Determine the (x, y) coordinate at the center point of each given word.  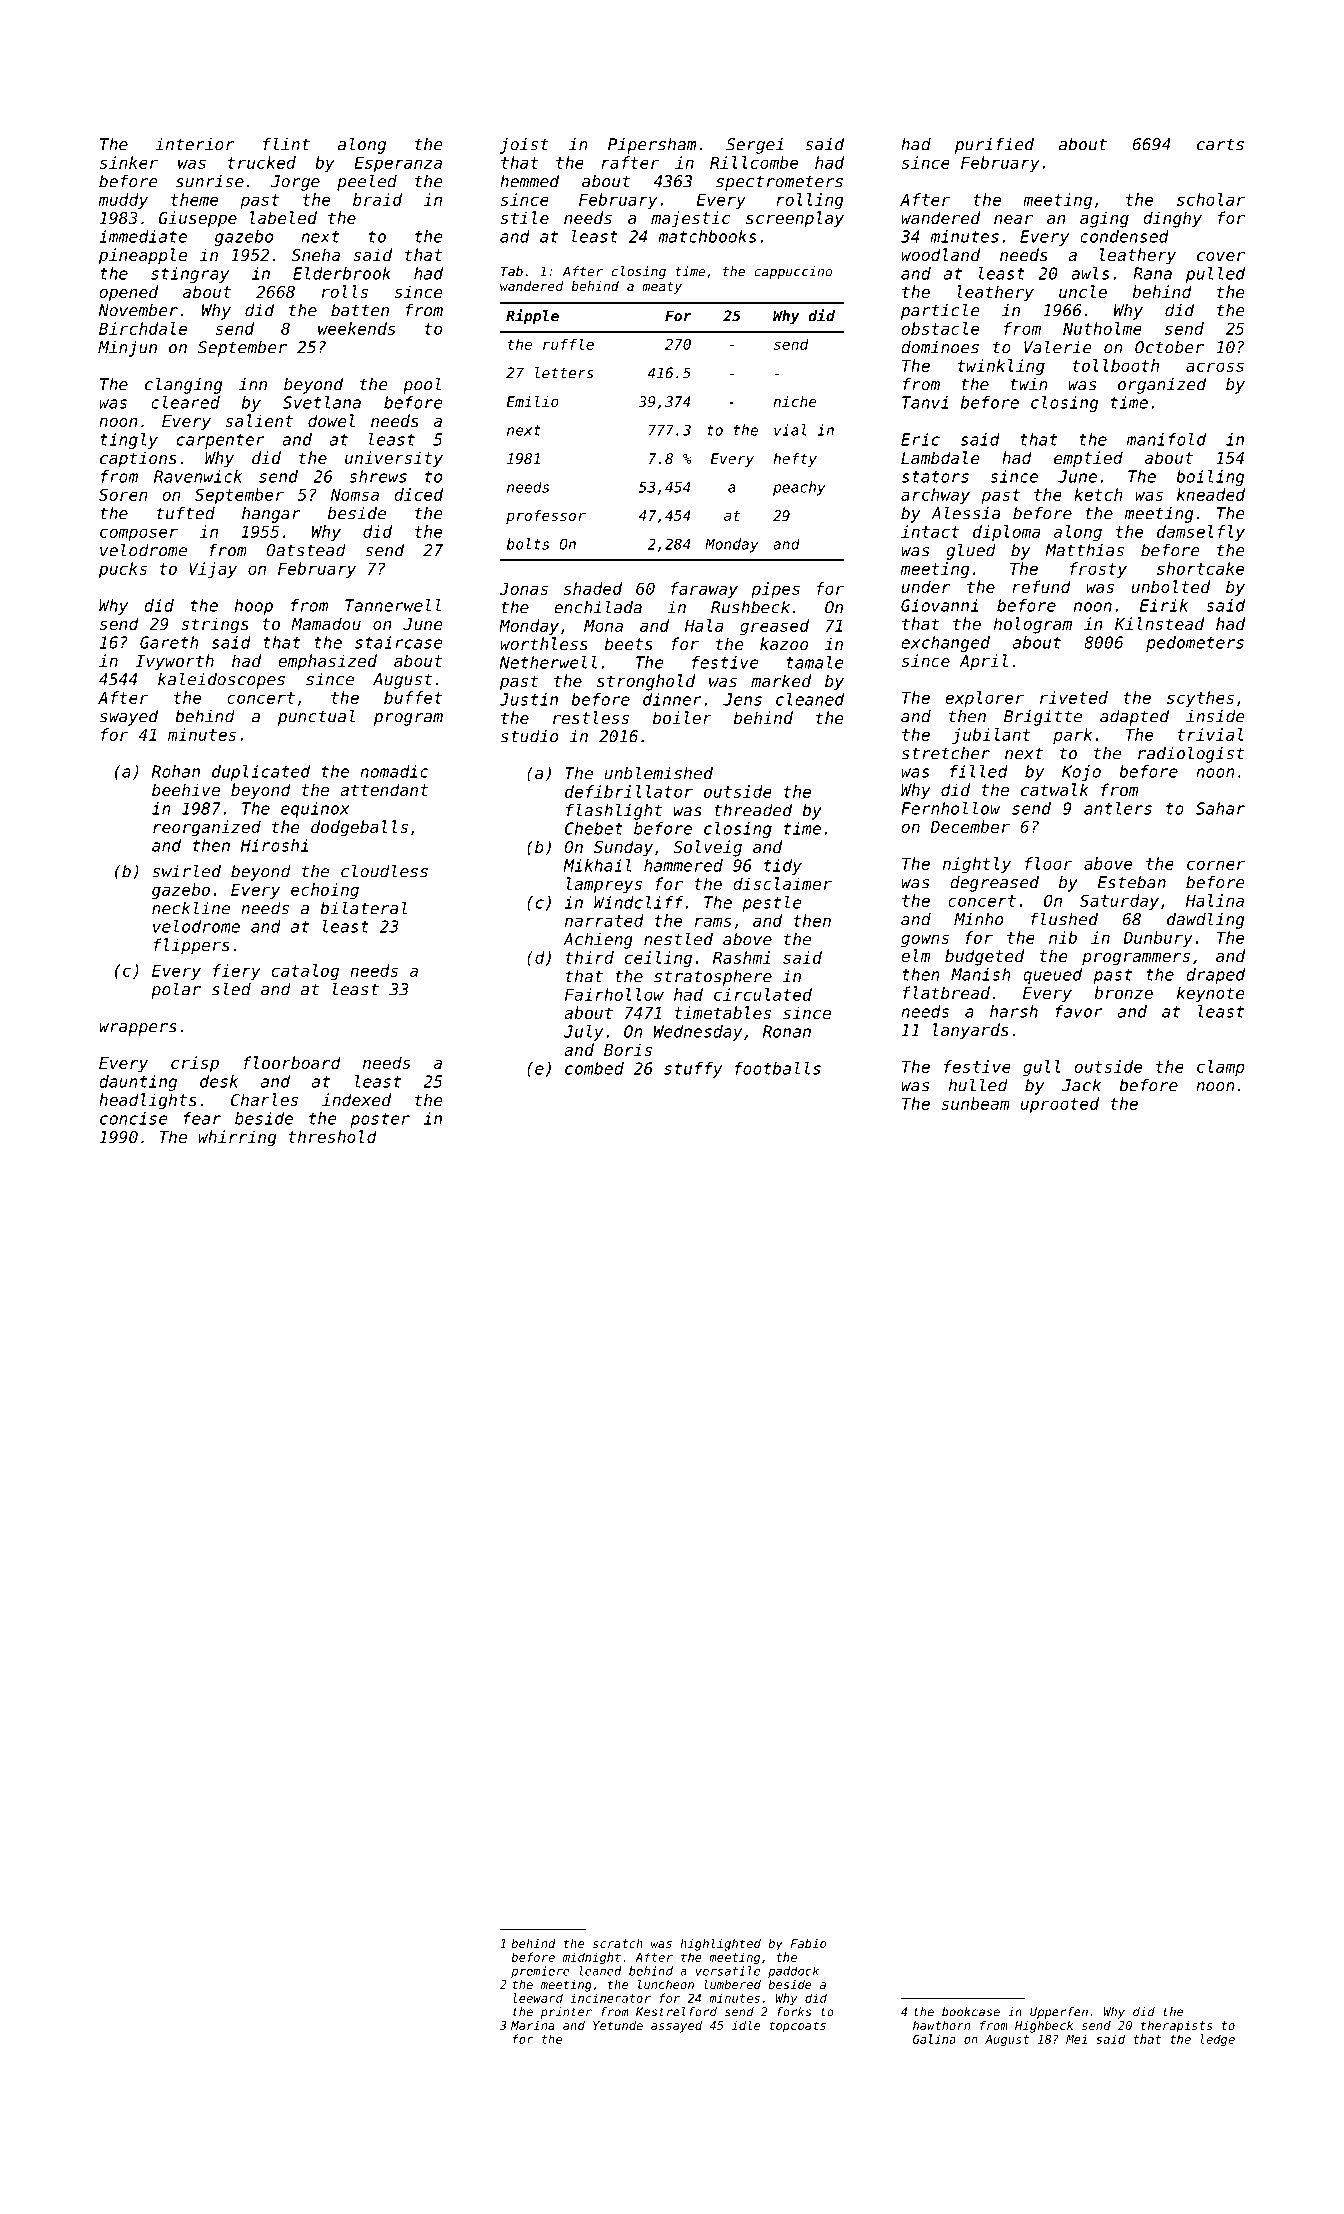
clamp (1221, 1068)
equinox (315, 810)
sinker (129, 162)
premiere (540, 1972)
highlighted (720, 1944)
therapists (1176, 2027)
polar (176, 990)
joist (524, 146)
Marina (533, 2025)
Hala (704, 625)
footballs (778, 1068)
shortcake (1200, 568)
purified (994, 145)
